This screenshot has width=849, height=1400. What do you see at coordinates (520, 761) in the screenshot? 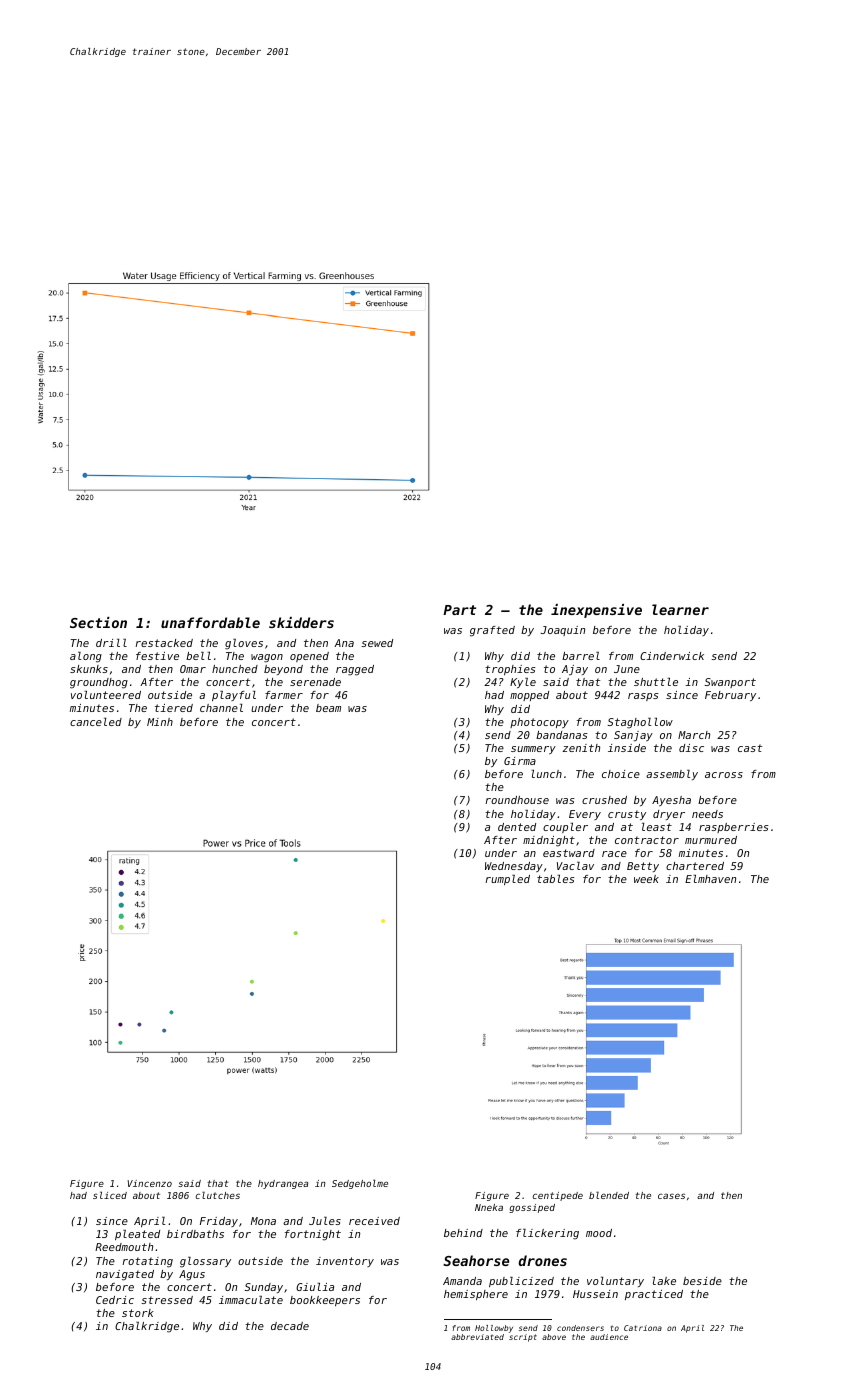
I see `Girma` at bounding box center [520, 761].
